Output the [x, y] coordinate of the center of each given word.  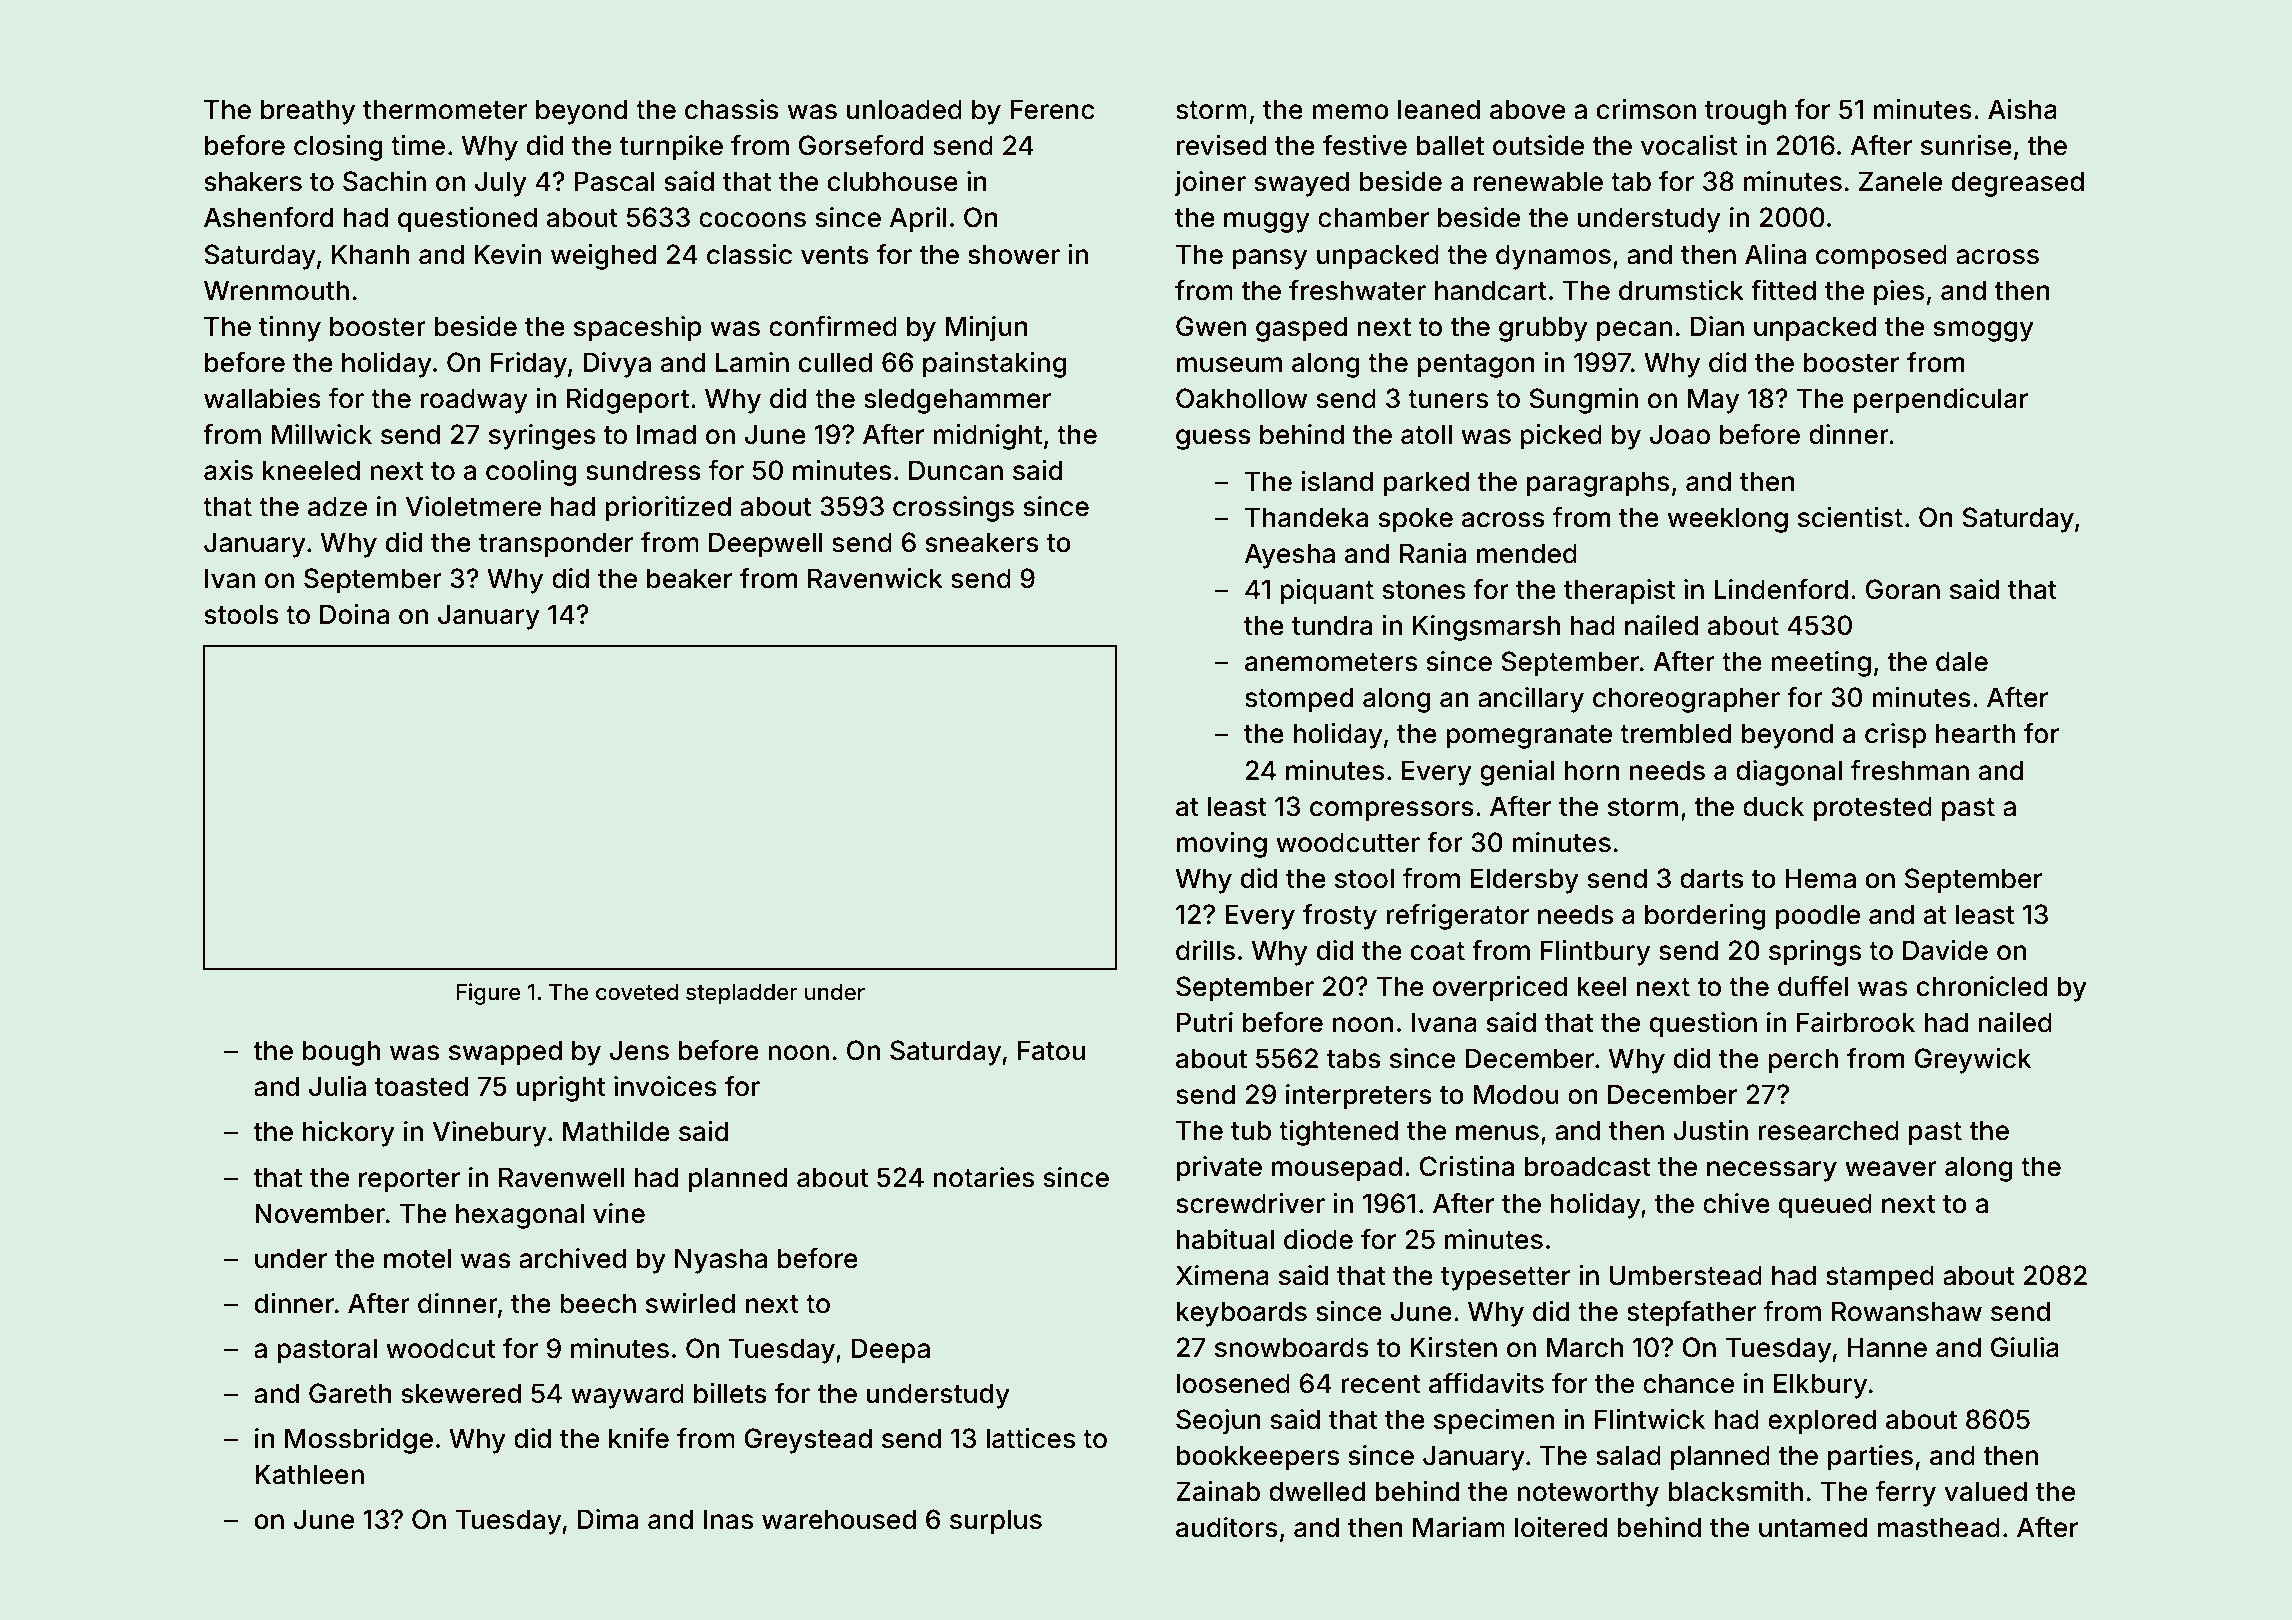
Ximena [1222, 1275]
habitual [1225, 1239]
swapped [505, 1053]
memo [1350, 112]
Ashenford [268, 217]
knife [639, 1438]
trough [1745, 112]
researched [1828, 1130]
